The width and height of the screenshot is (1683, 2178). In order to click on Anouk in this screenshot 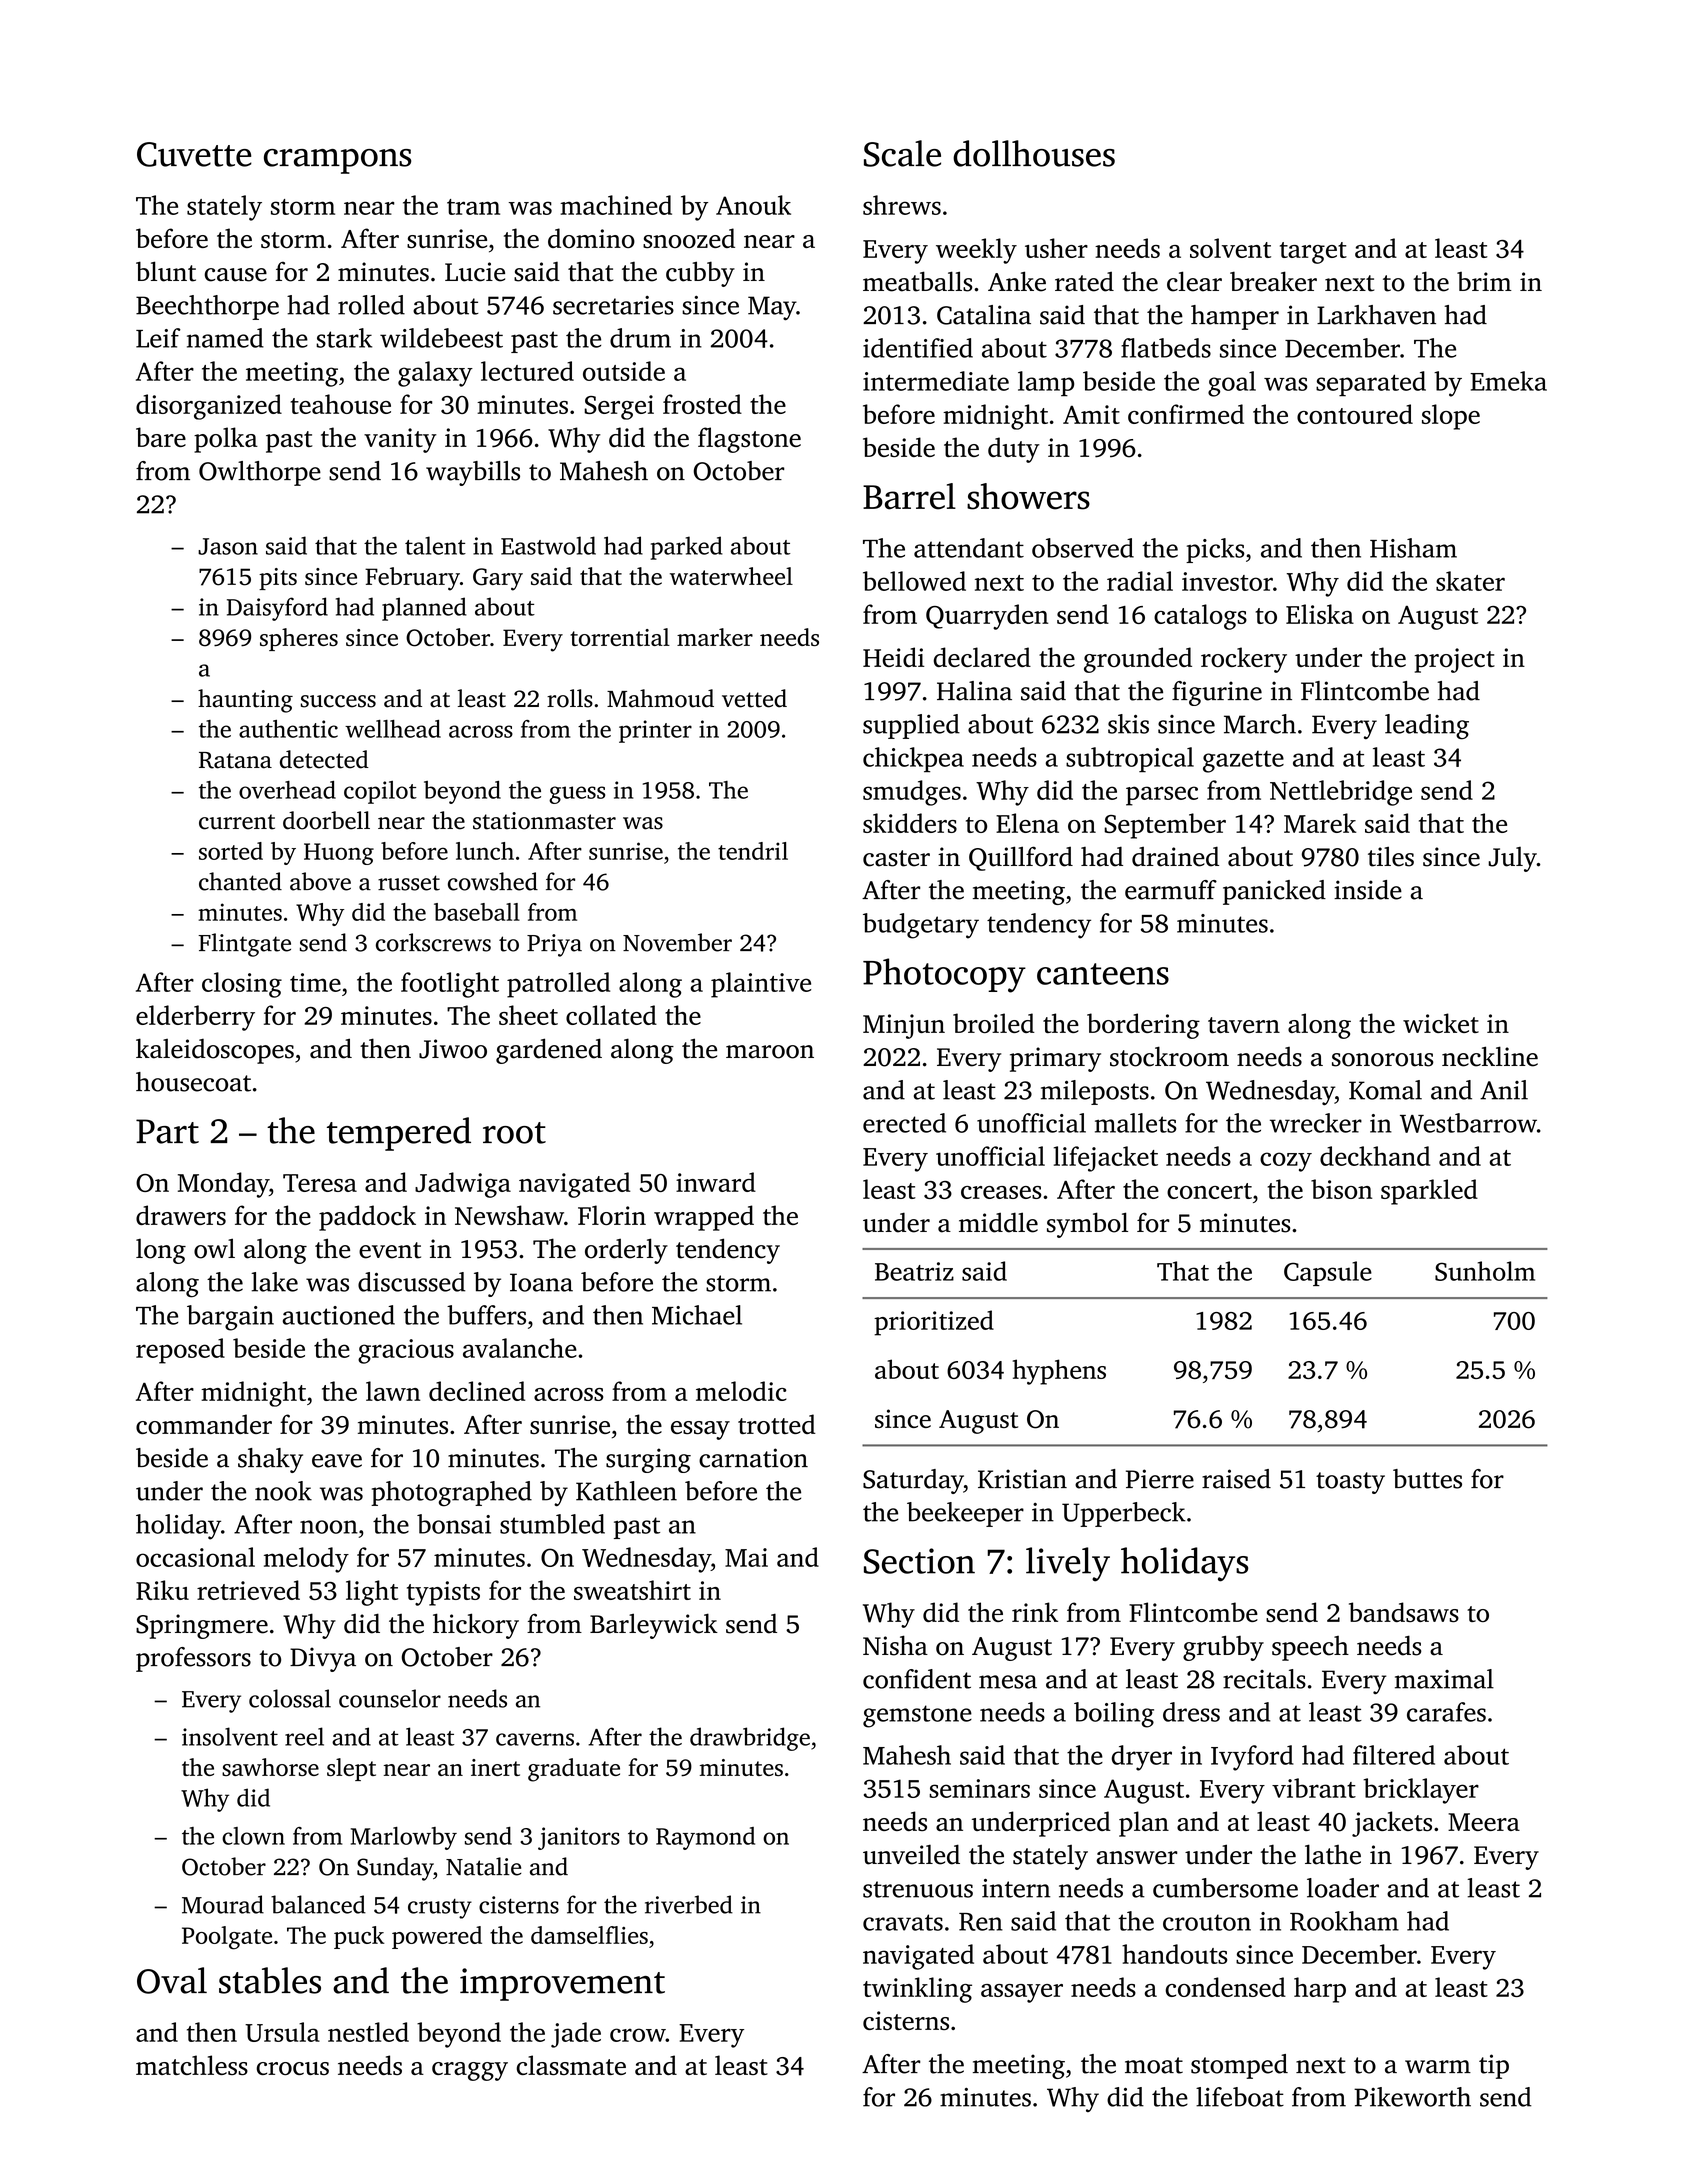, I will do `click(753, 205)`.
